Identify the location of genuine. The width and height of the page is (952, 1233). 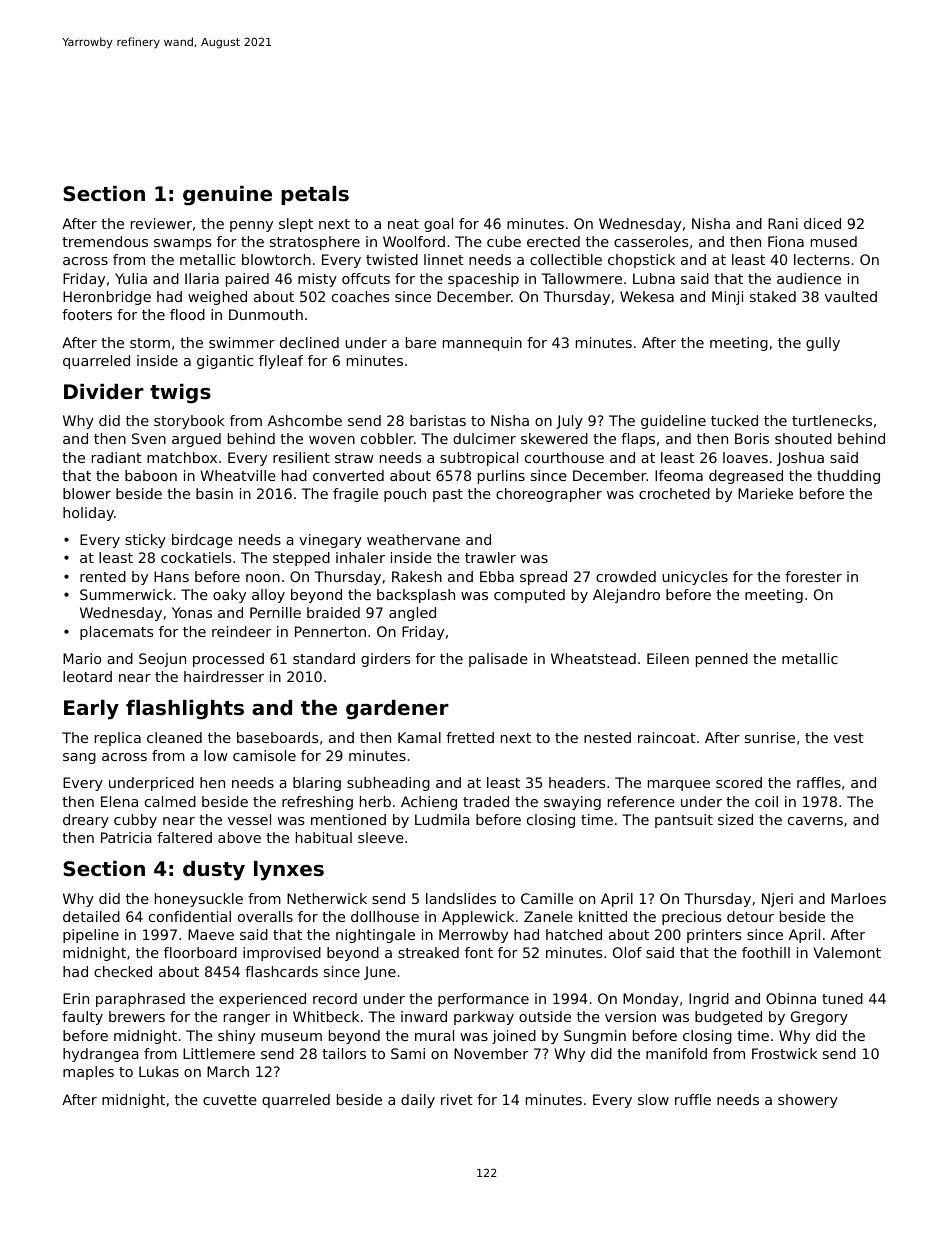
(227, 196).
